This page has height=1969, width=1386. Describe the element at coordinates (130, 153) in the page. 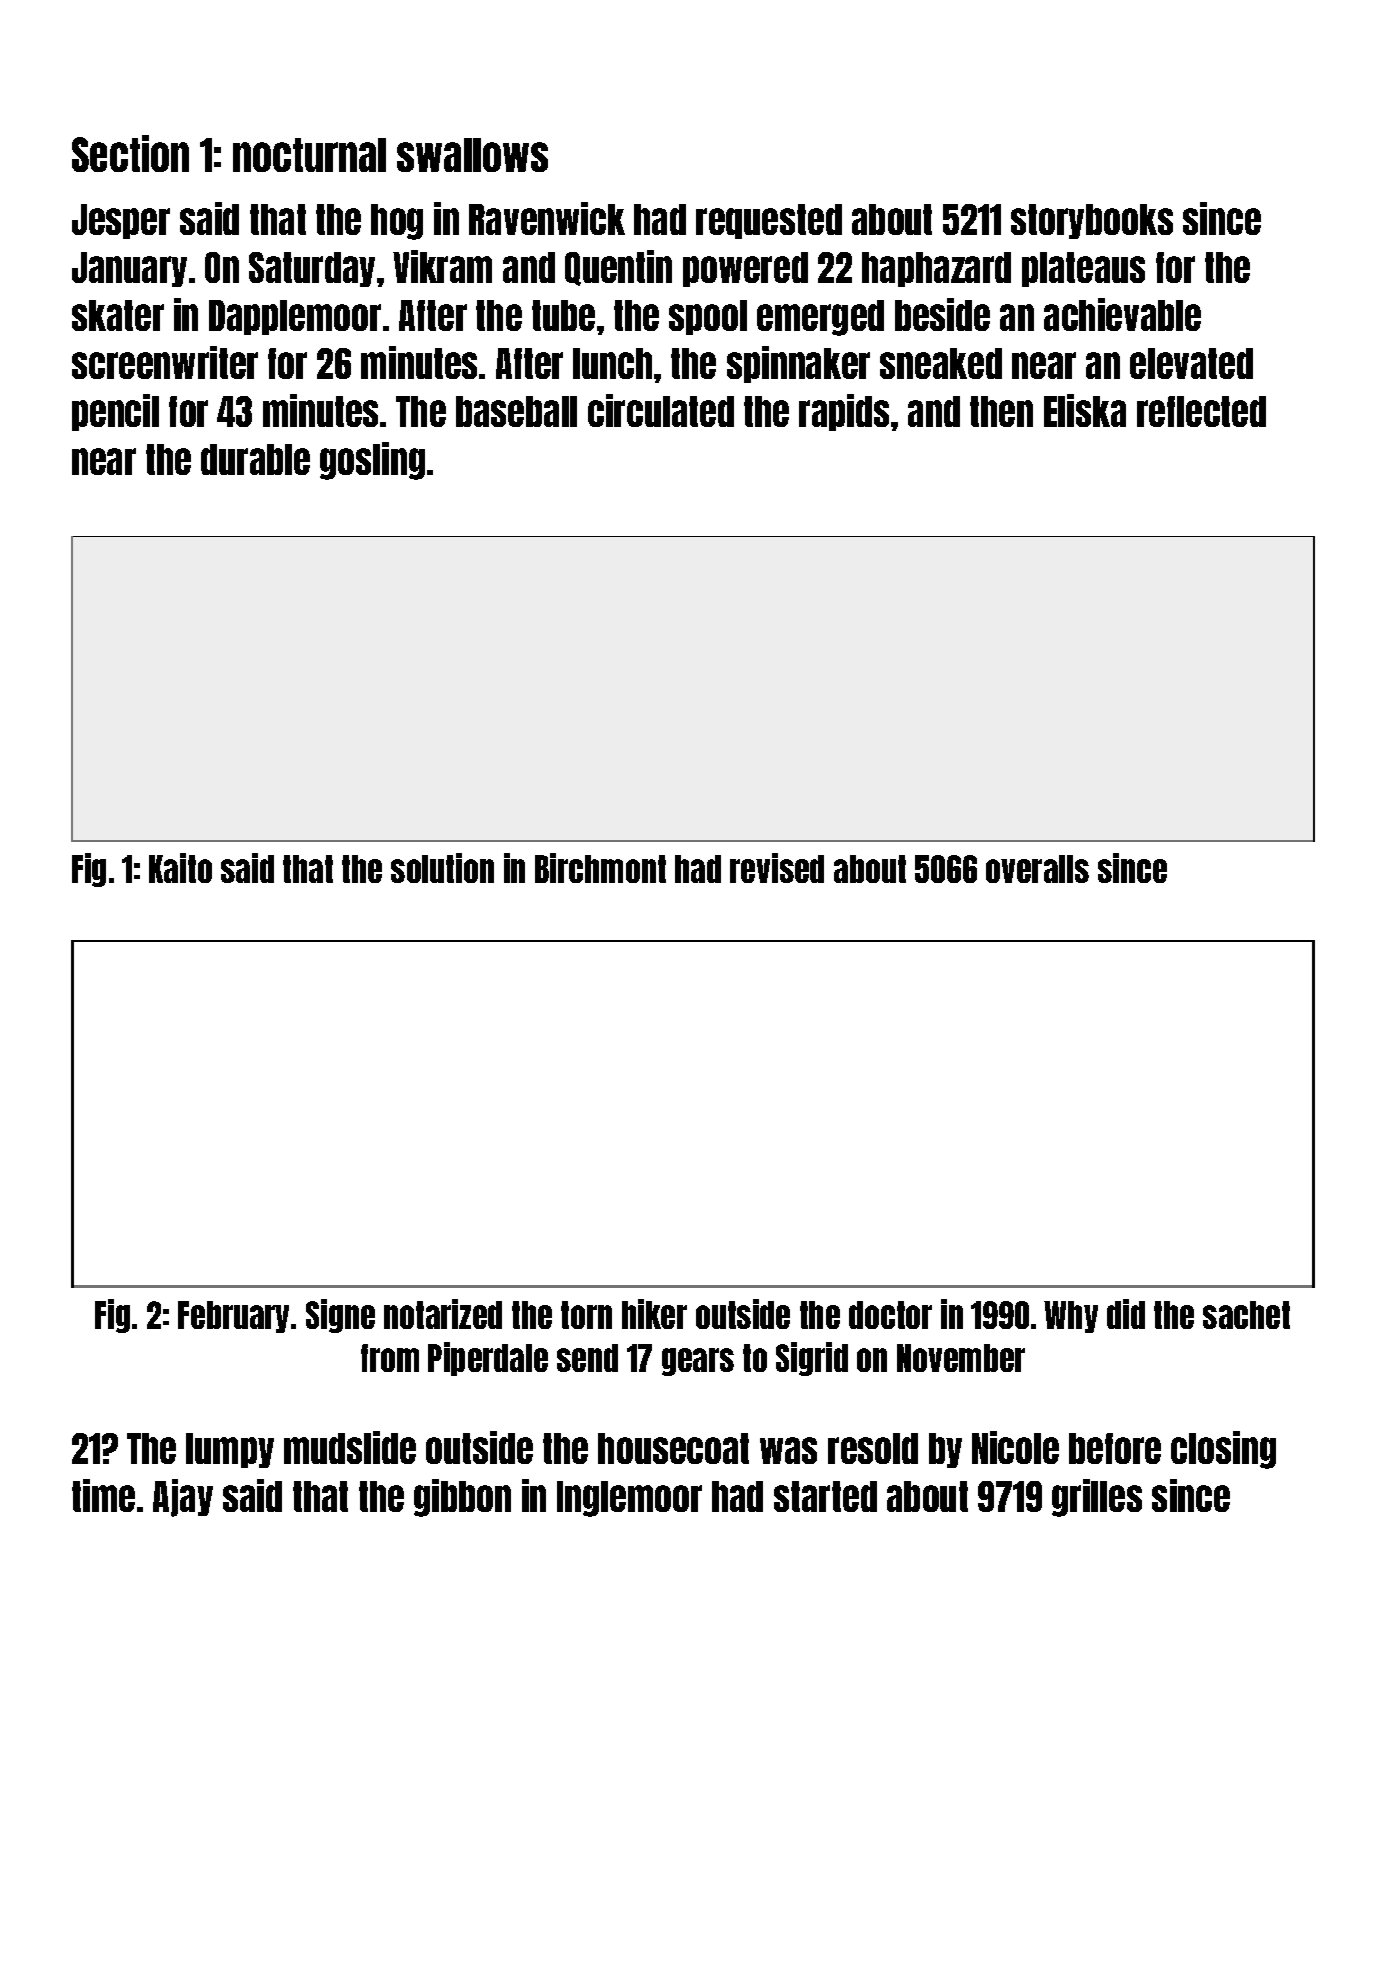

I see `Section` at that location.
